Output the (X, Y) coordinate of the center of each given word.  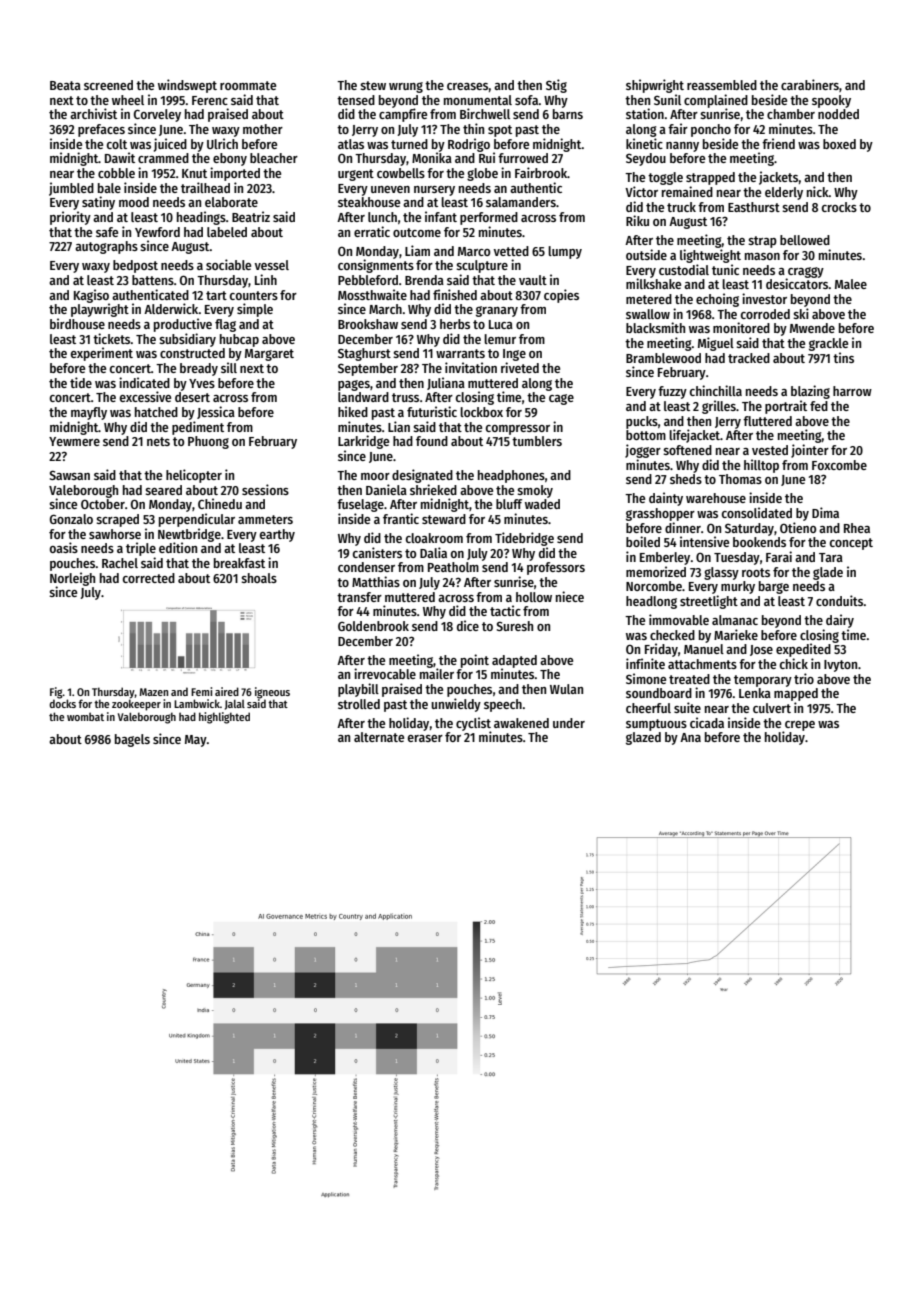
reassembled (722, 85)
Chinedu (220, 503)
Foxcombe (839, 465)
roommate (248, 85)
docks (62, 703)
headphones (511, 476)
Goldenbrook (373, 626)
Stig (556, 86)
